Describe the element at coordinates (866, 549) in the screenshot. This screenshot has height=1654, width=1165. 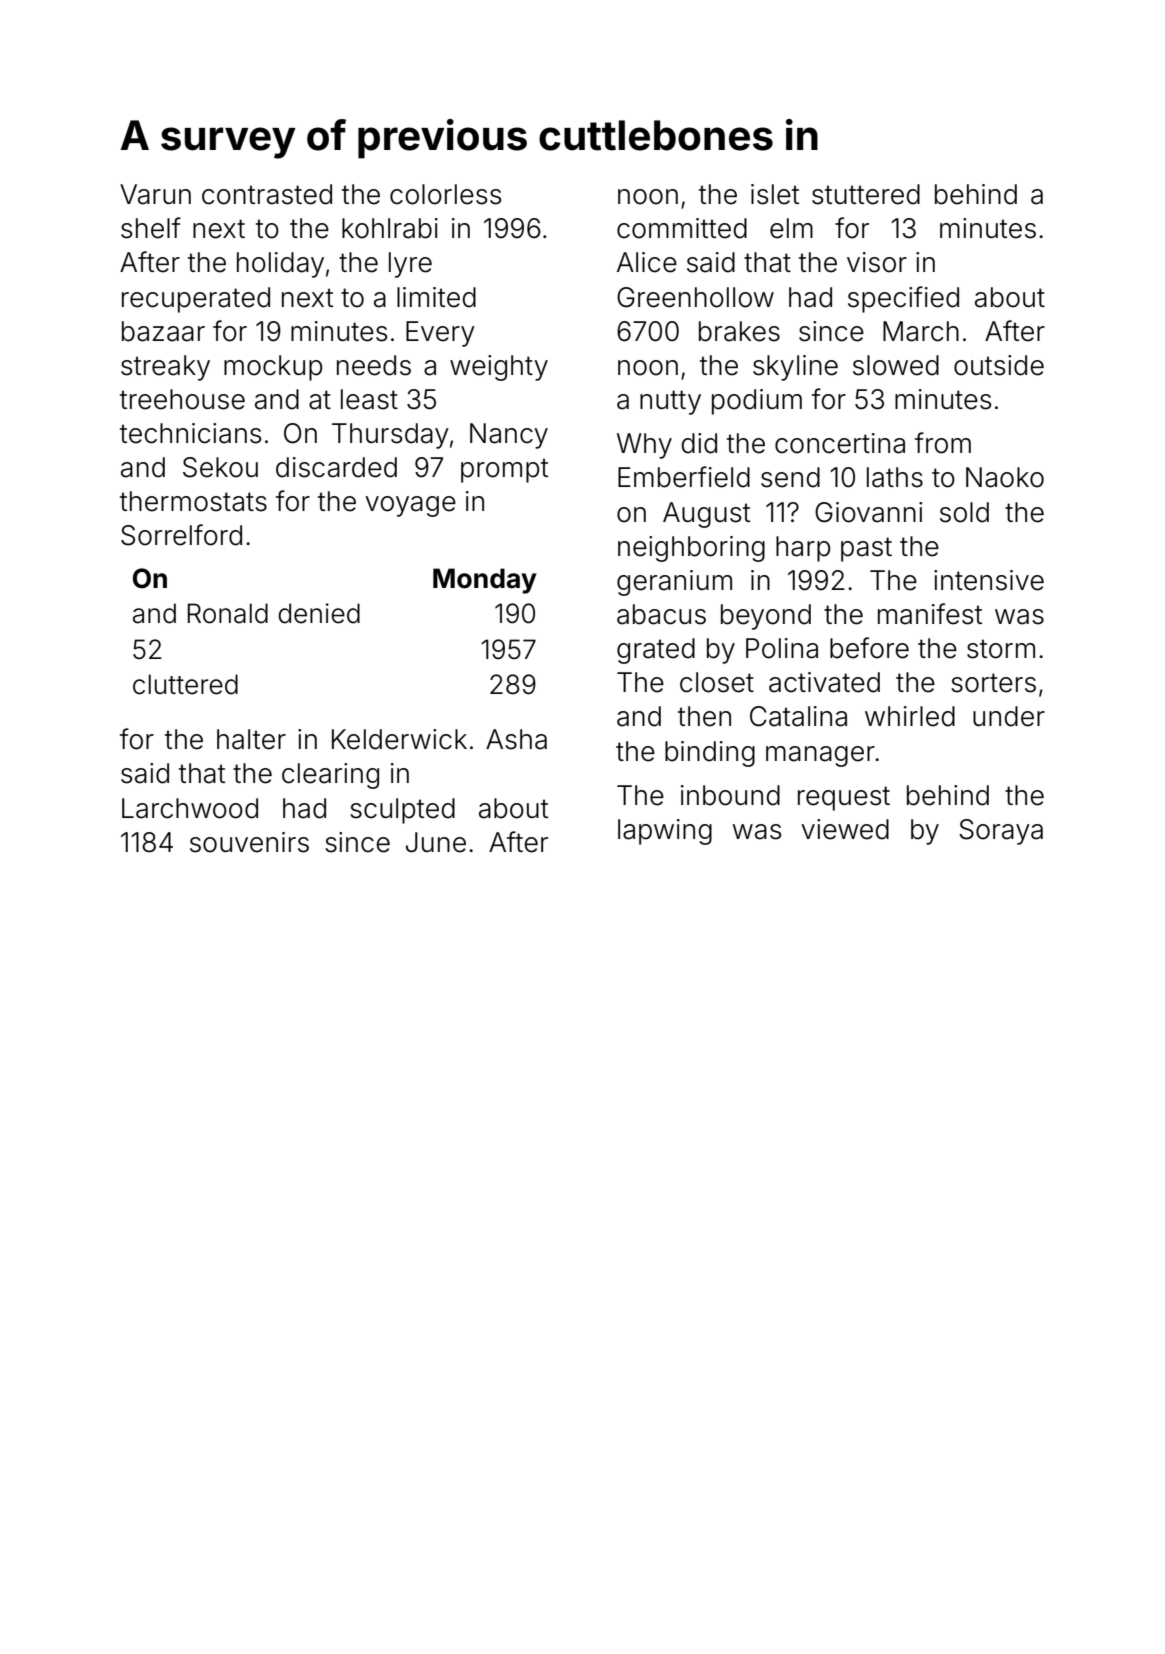
I see `past` at that location.
